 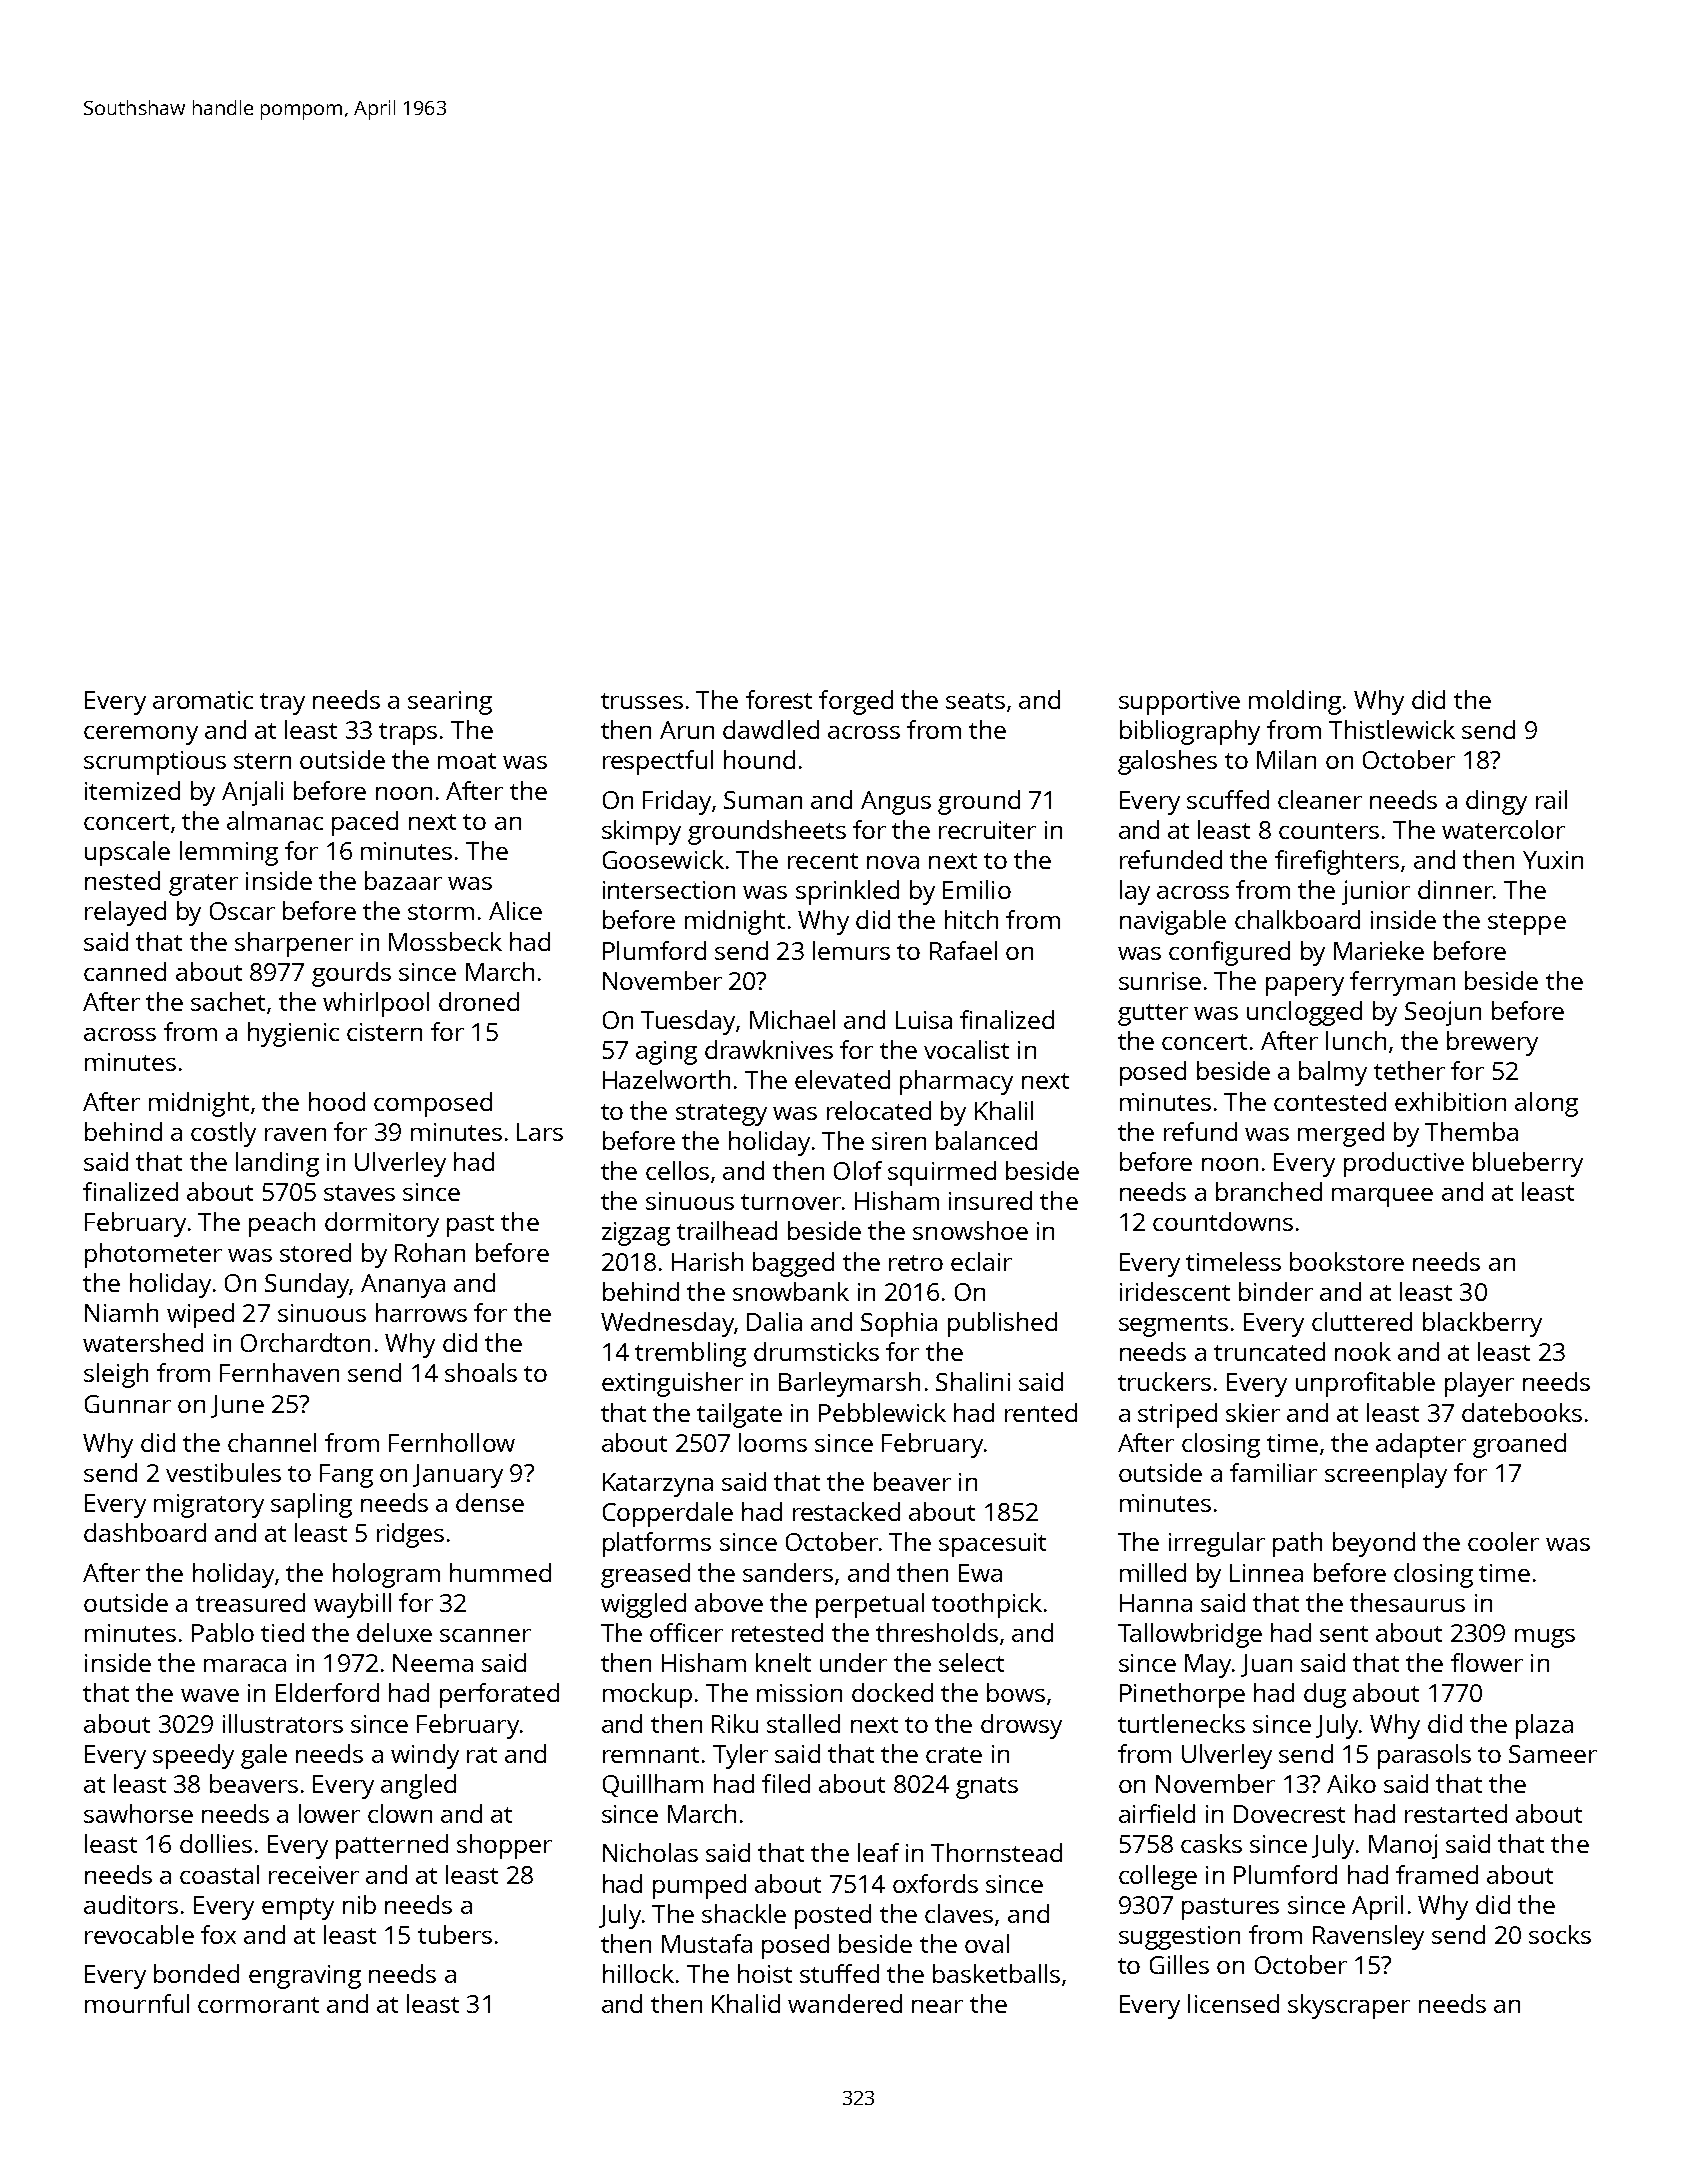 I want to click on Hazelworth, so click(x=666, y=1079).
